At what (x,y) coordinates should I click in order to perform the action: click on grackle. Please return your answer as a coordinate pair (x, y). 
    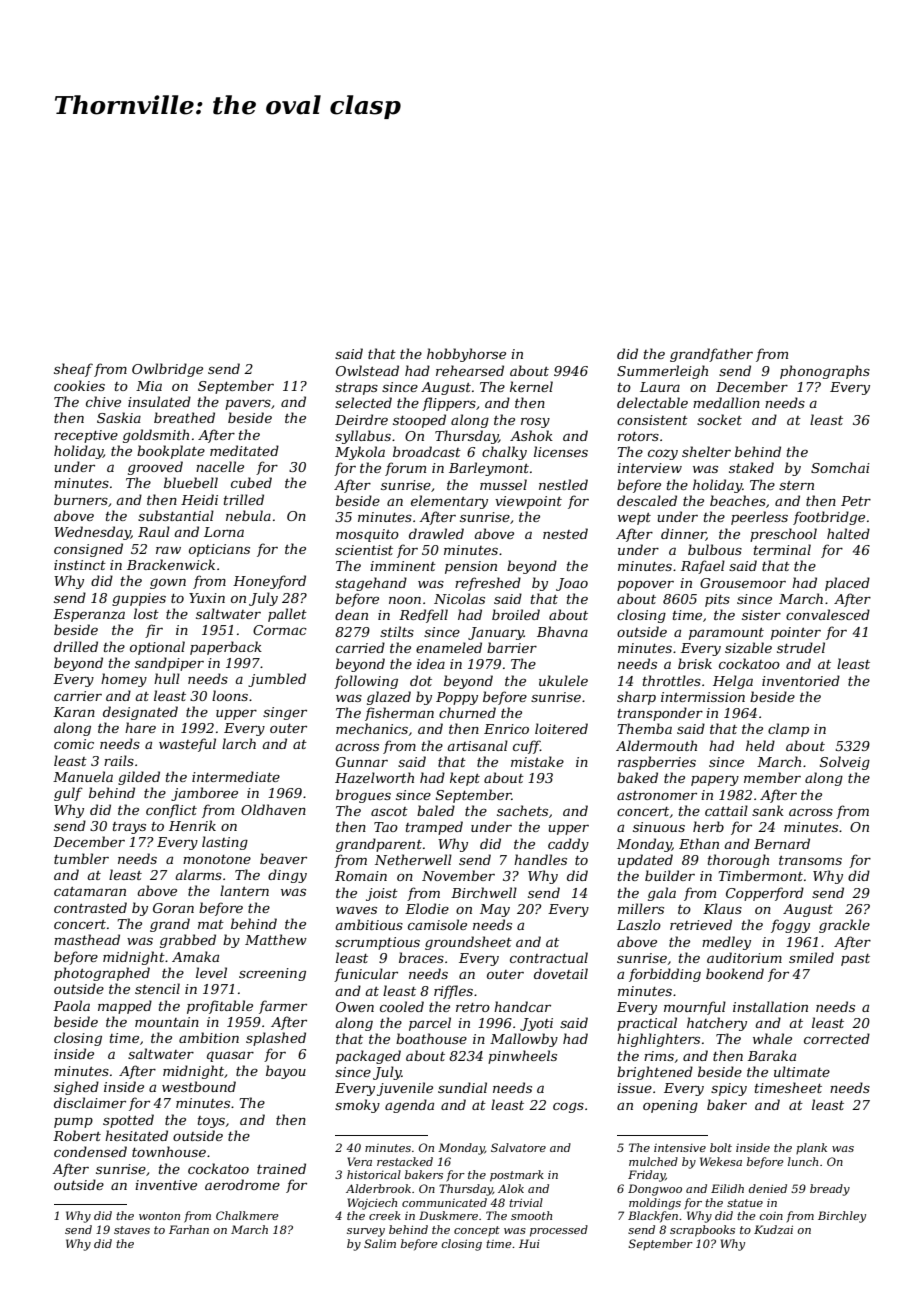
    Looking at the image, I should click on (844, 926).
